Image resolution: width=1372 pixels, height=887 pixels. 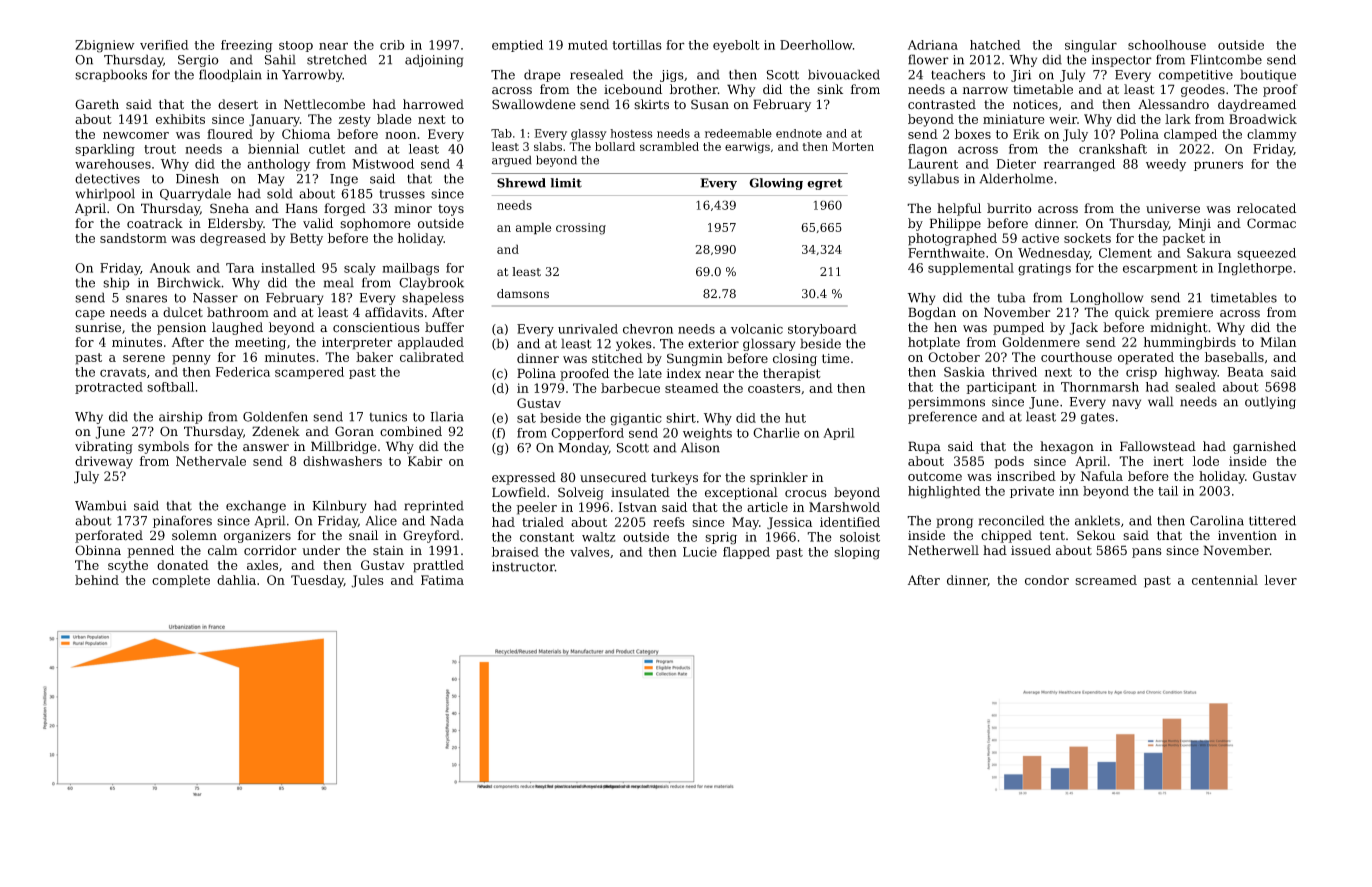 I want to click on universe, so click(x=1173, y=209).
